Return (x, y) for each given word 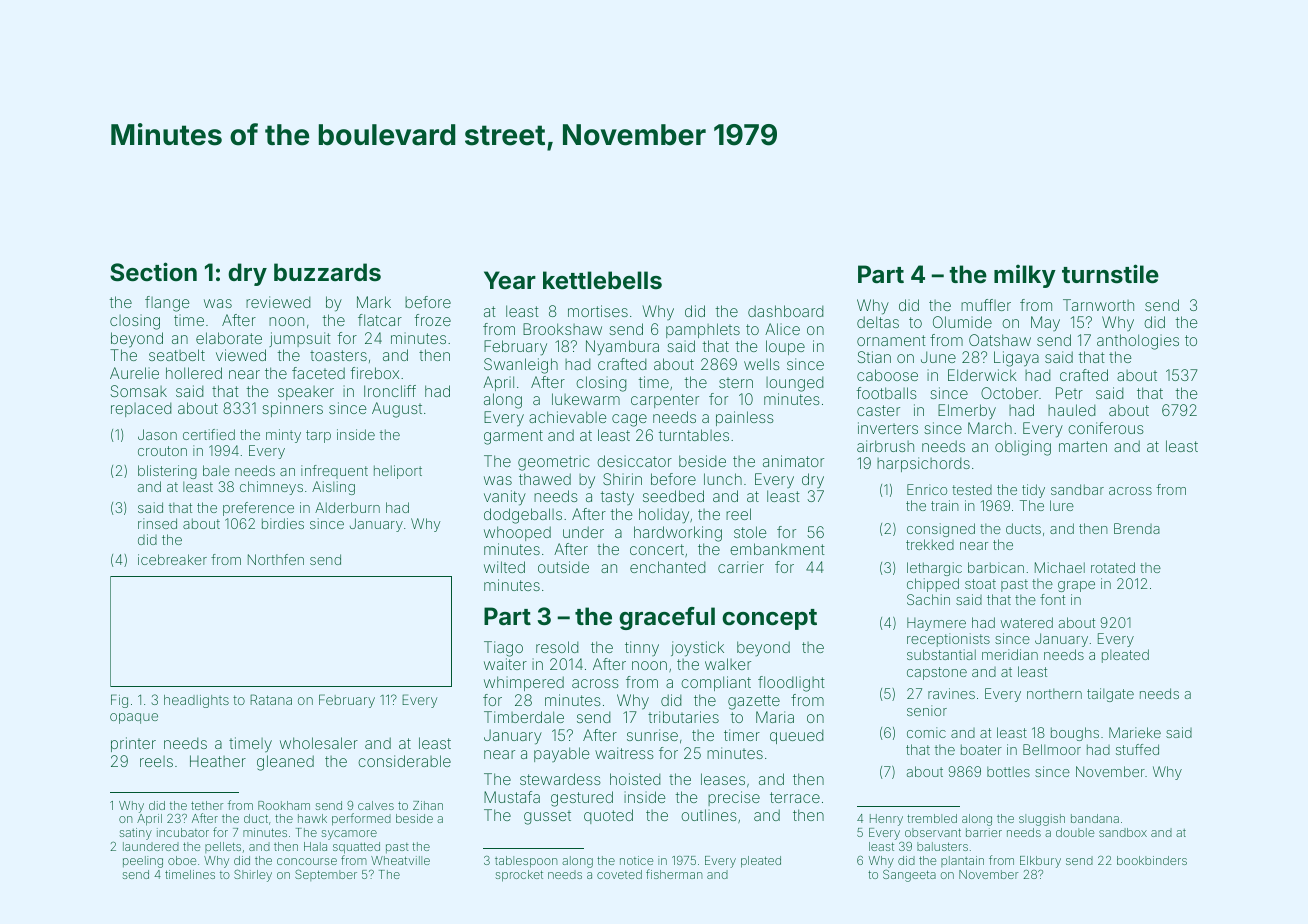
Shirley (253, 875)
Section (153, 272)
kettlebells (602, 280)
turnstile (1110, 274)
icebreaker (172, 559)
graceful (667, 618)
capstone (937, 673)
